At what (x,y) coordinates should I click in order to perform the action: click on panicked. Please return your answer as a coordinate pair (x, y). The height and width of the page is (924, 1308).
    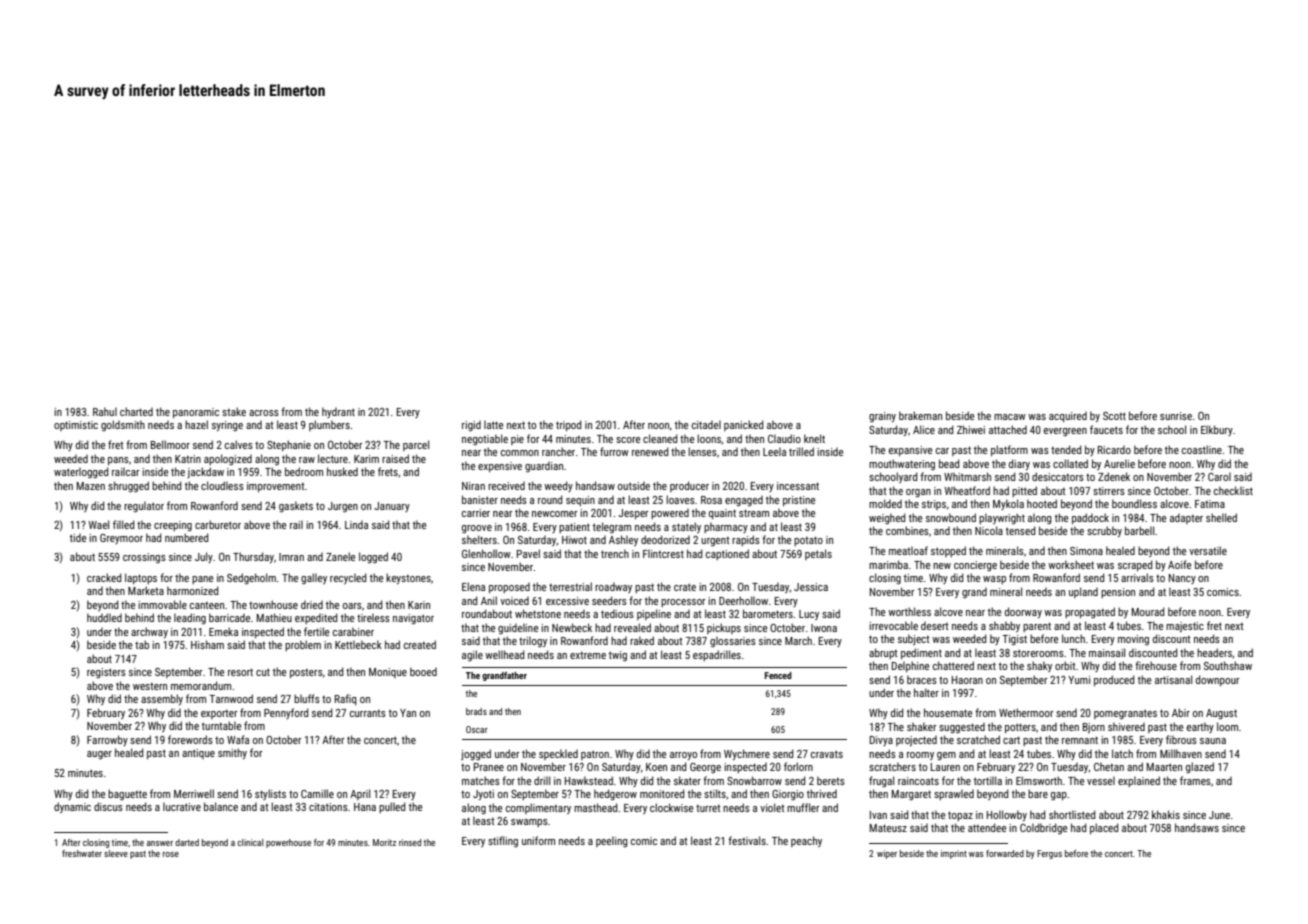
    Looking at the image, I should click on (743, 425).
